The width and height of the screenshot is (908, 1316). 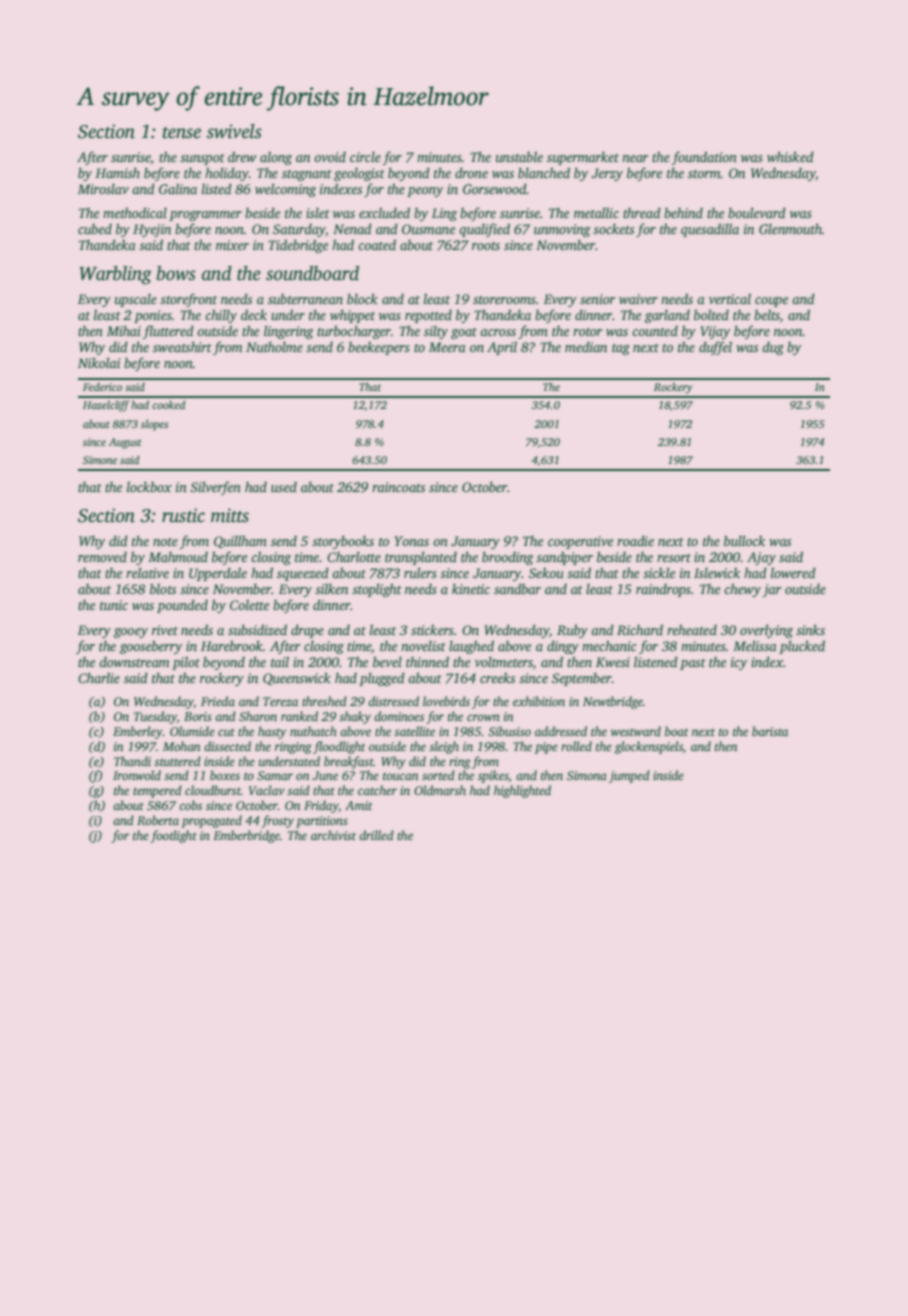 What do you see at coordinates (649, 747) in the screenshot?
I see `glockenspiels` at bounding box center [649, 747].
